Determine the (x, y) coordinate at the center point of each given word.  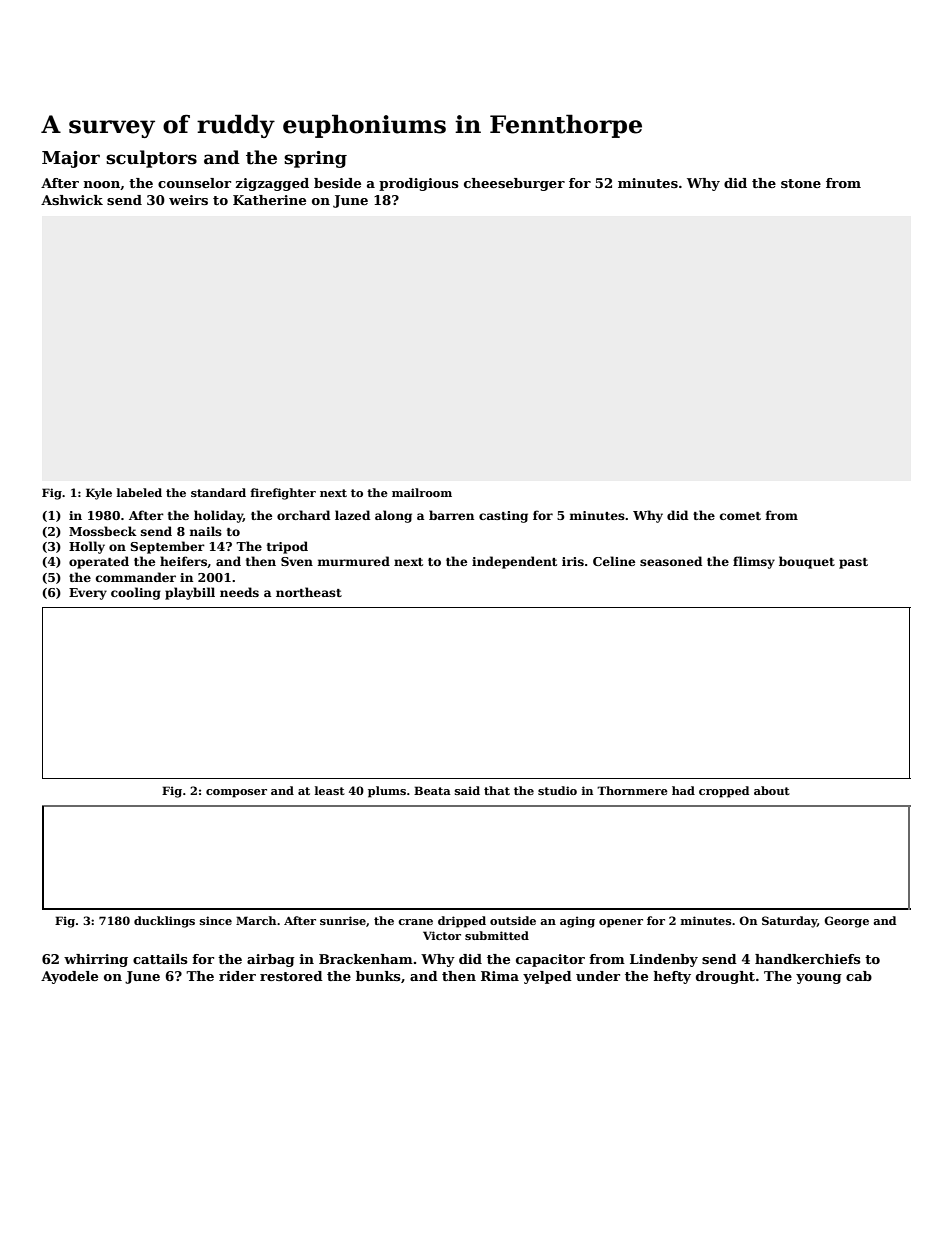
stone (801, 183)
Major (71, 159)
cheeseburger (514, 184)
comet (740, 516)
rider (237, 976)
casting (503, 517)
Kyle (99, 494)
